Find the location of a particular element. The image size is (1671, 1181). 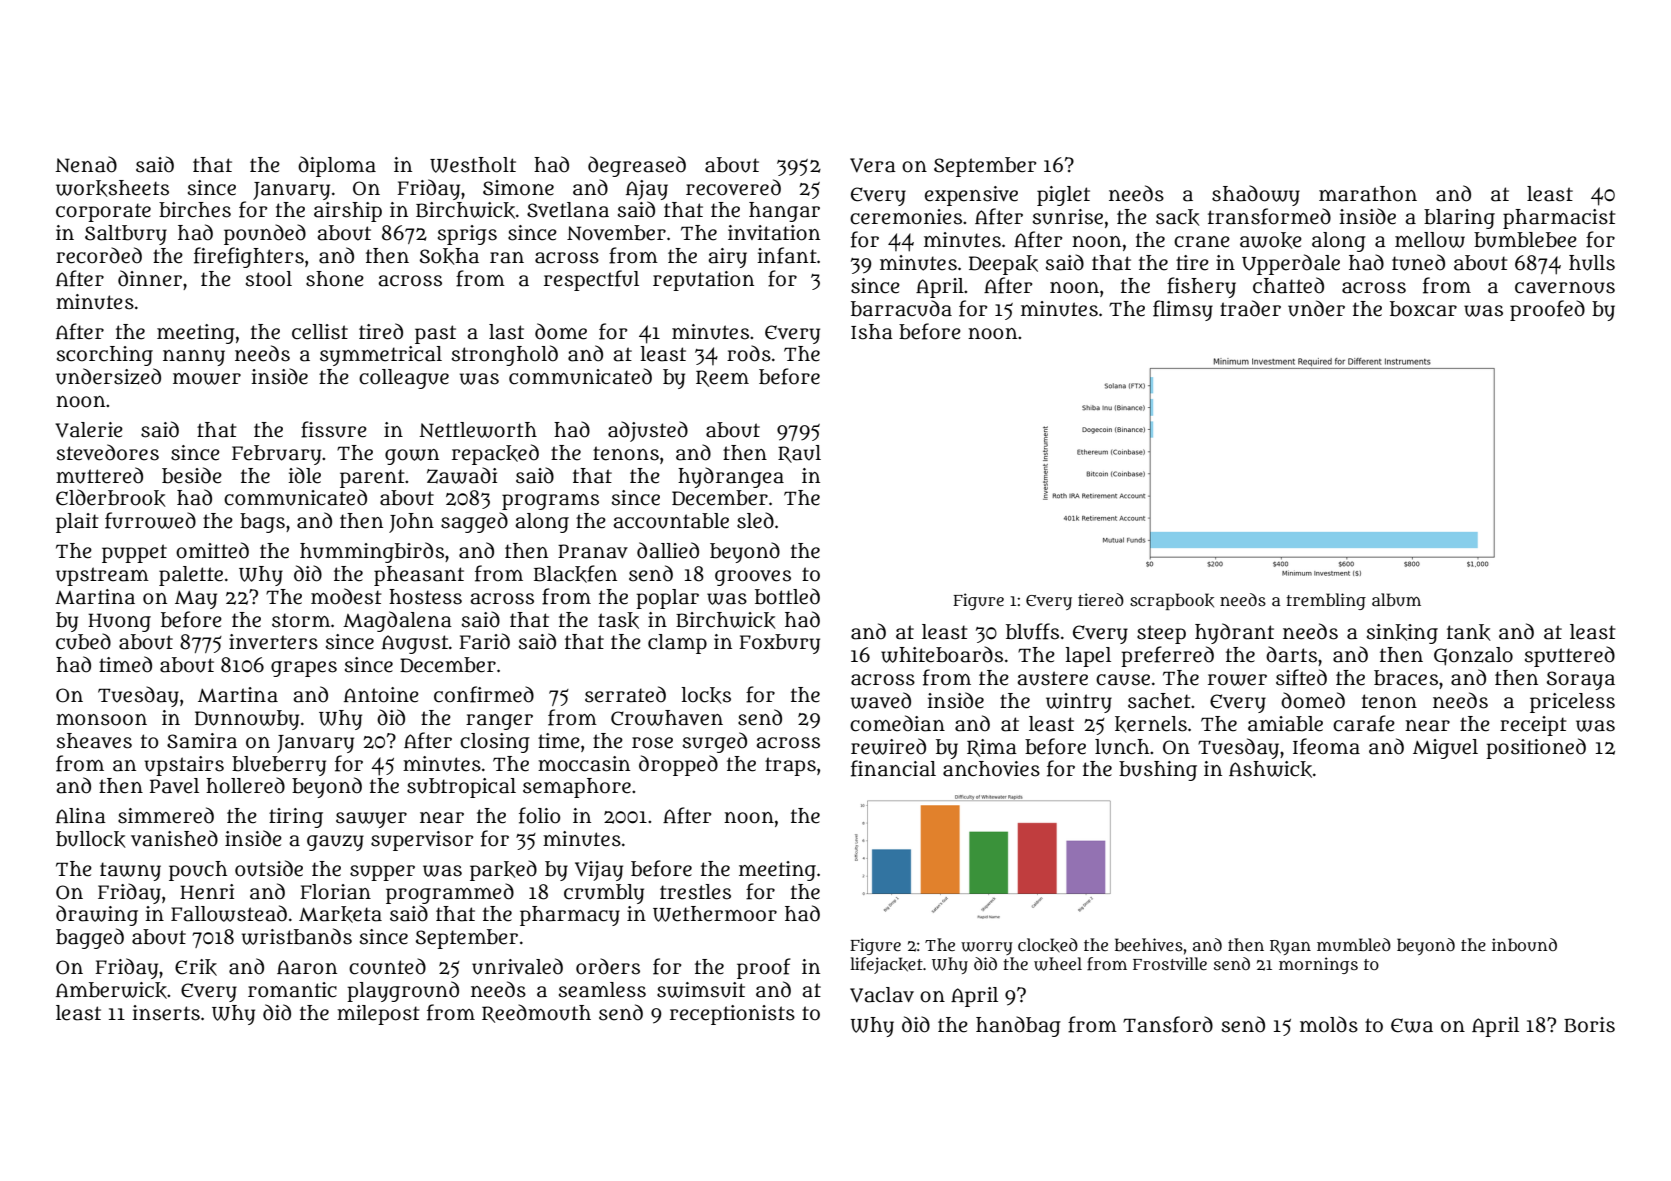

infant is located at coordinates (787, 255).
